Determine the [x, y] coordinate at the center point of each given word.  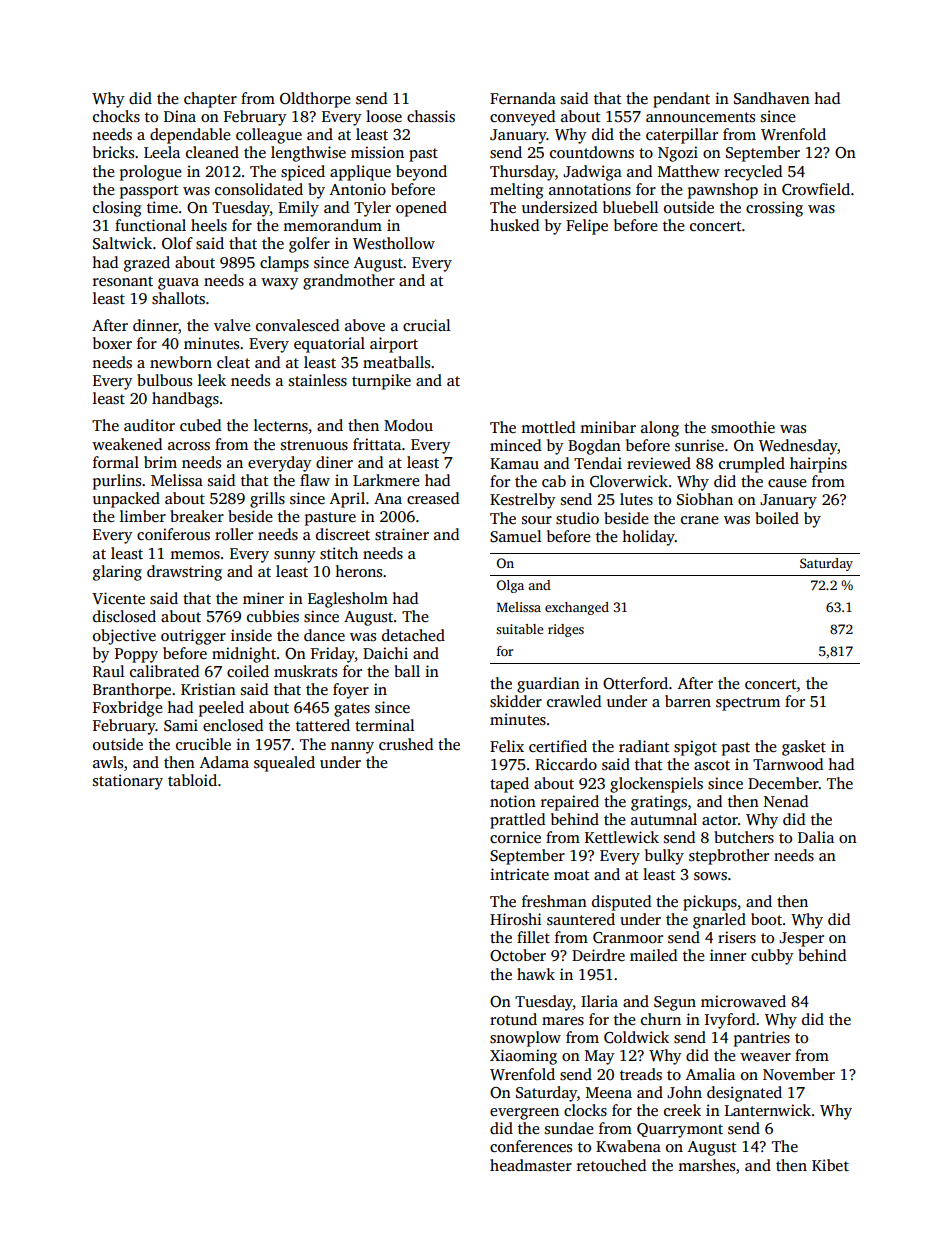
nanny [352, 748]
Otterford [635, 683]
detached [413, 635]
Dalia [816, 837]
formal [116, 462]
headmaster [531, 1165]
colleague [269, 136]
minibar [608, 427]
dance [324, 635]
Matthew [689, 171]
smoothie [743, 427]
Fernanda [523, 98]
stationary [128, 782]
